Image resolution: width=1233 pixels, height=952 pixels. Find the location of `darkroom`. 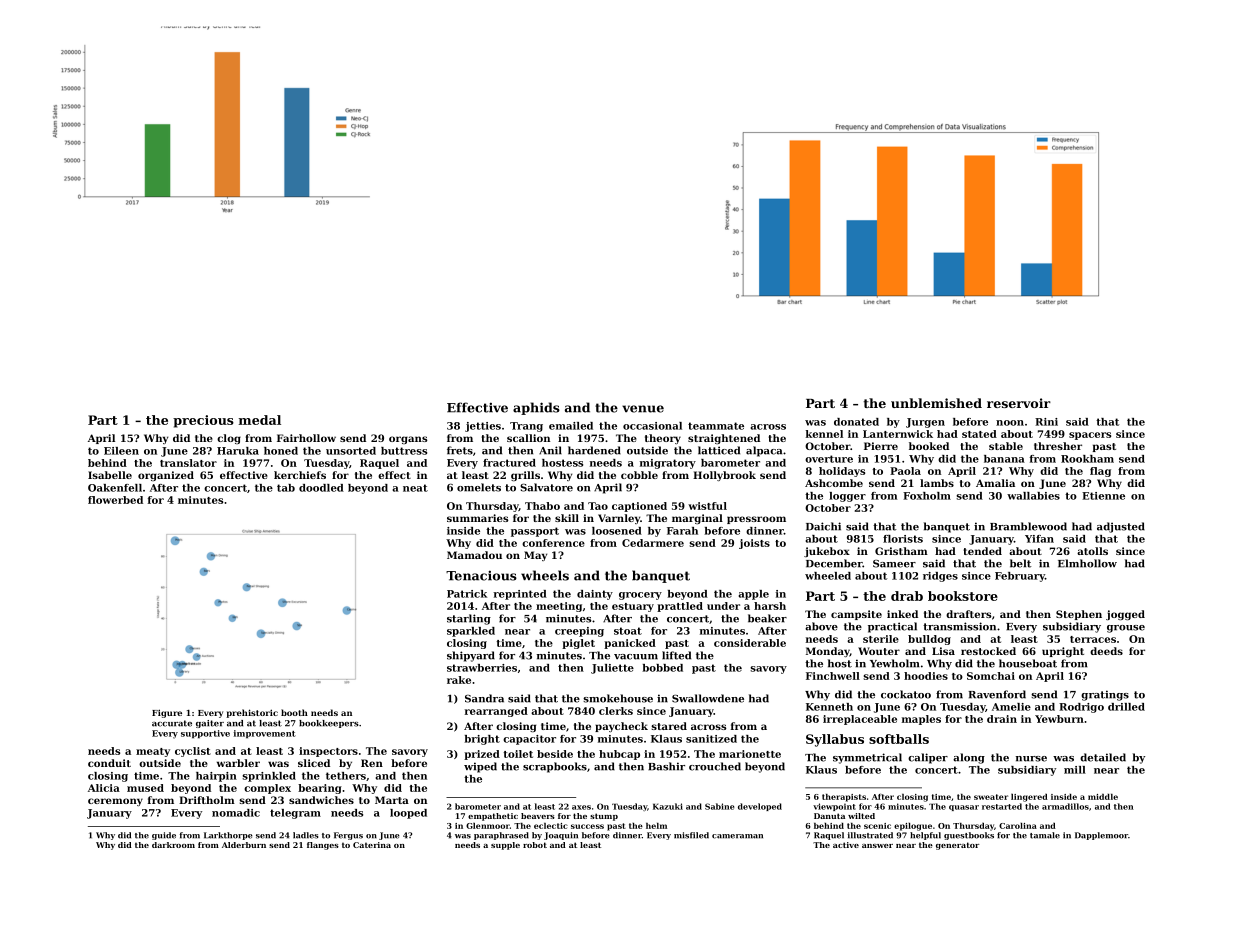

darkroom is located at coordinates (173, 845).
